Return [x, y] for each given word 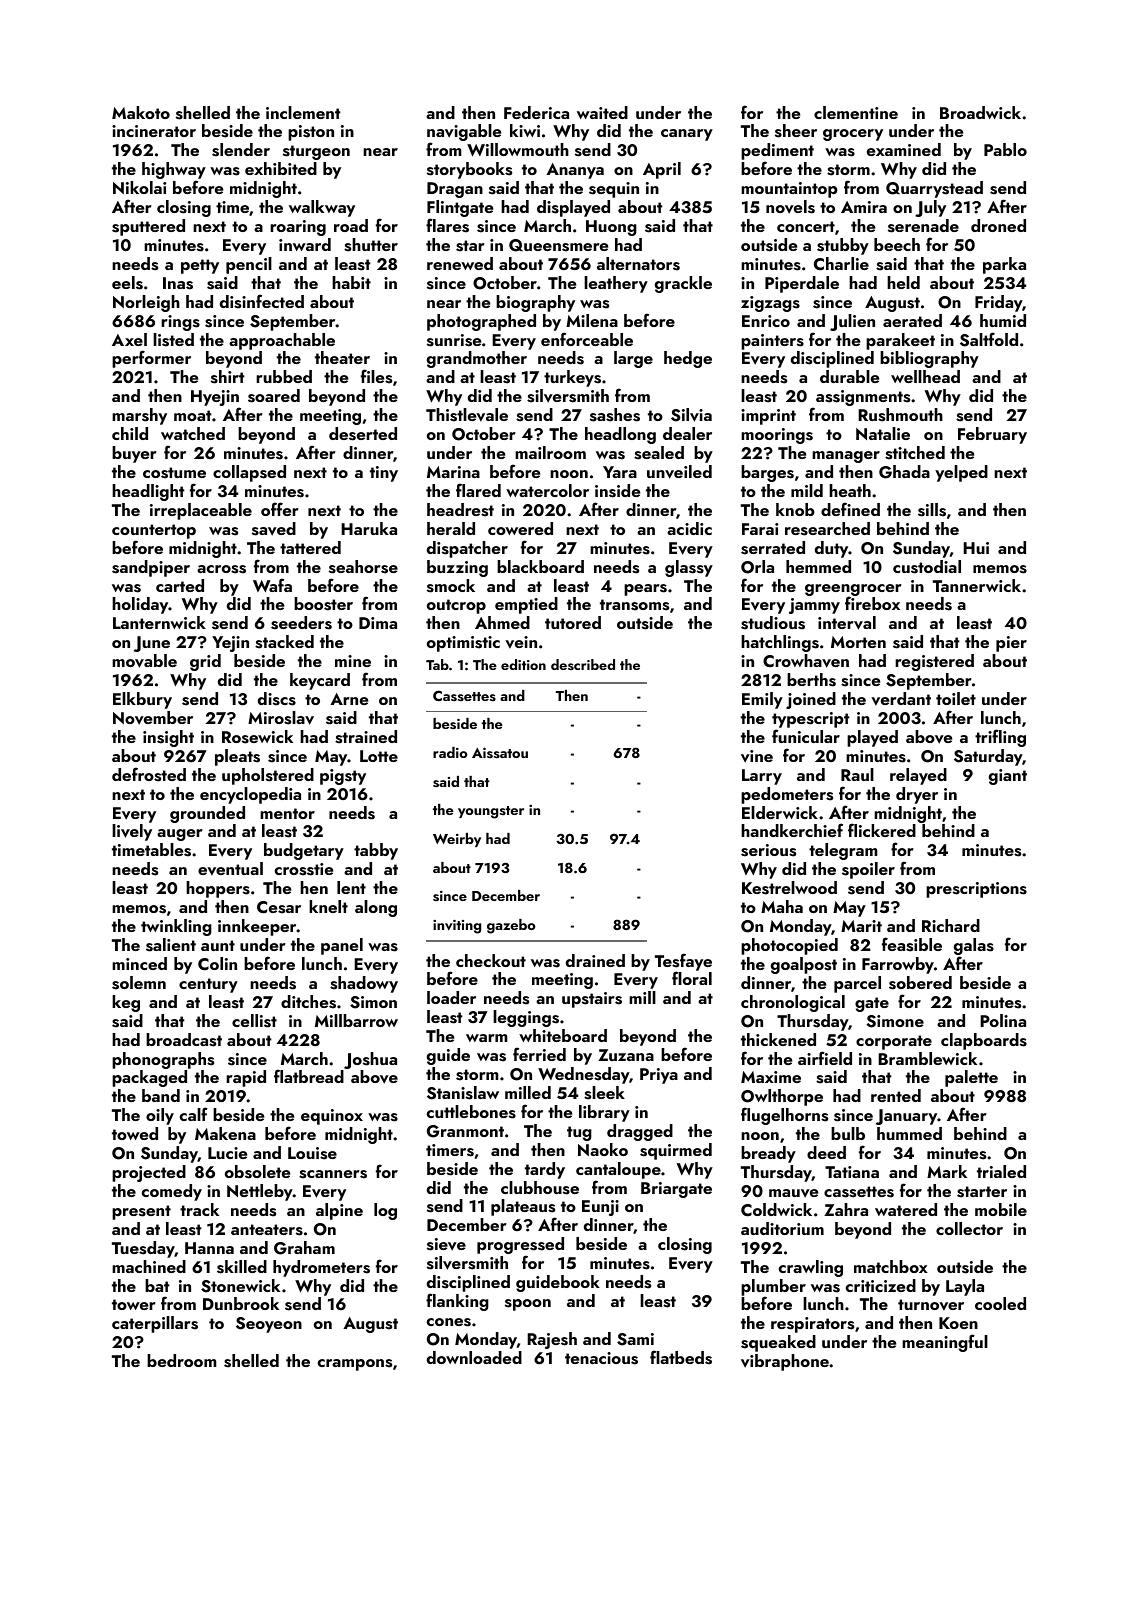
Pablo [1005, 149]
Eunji [600, 1208]
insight [168, 738]
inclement [303, 112]
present [141, 1212]
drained [595, 960]
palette [971, 1078]
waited [602, 112]
